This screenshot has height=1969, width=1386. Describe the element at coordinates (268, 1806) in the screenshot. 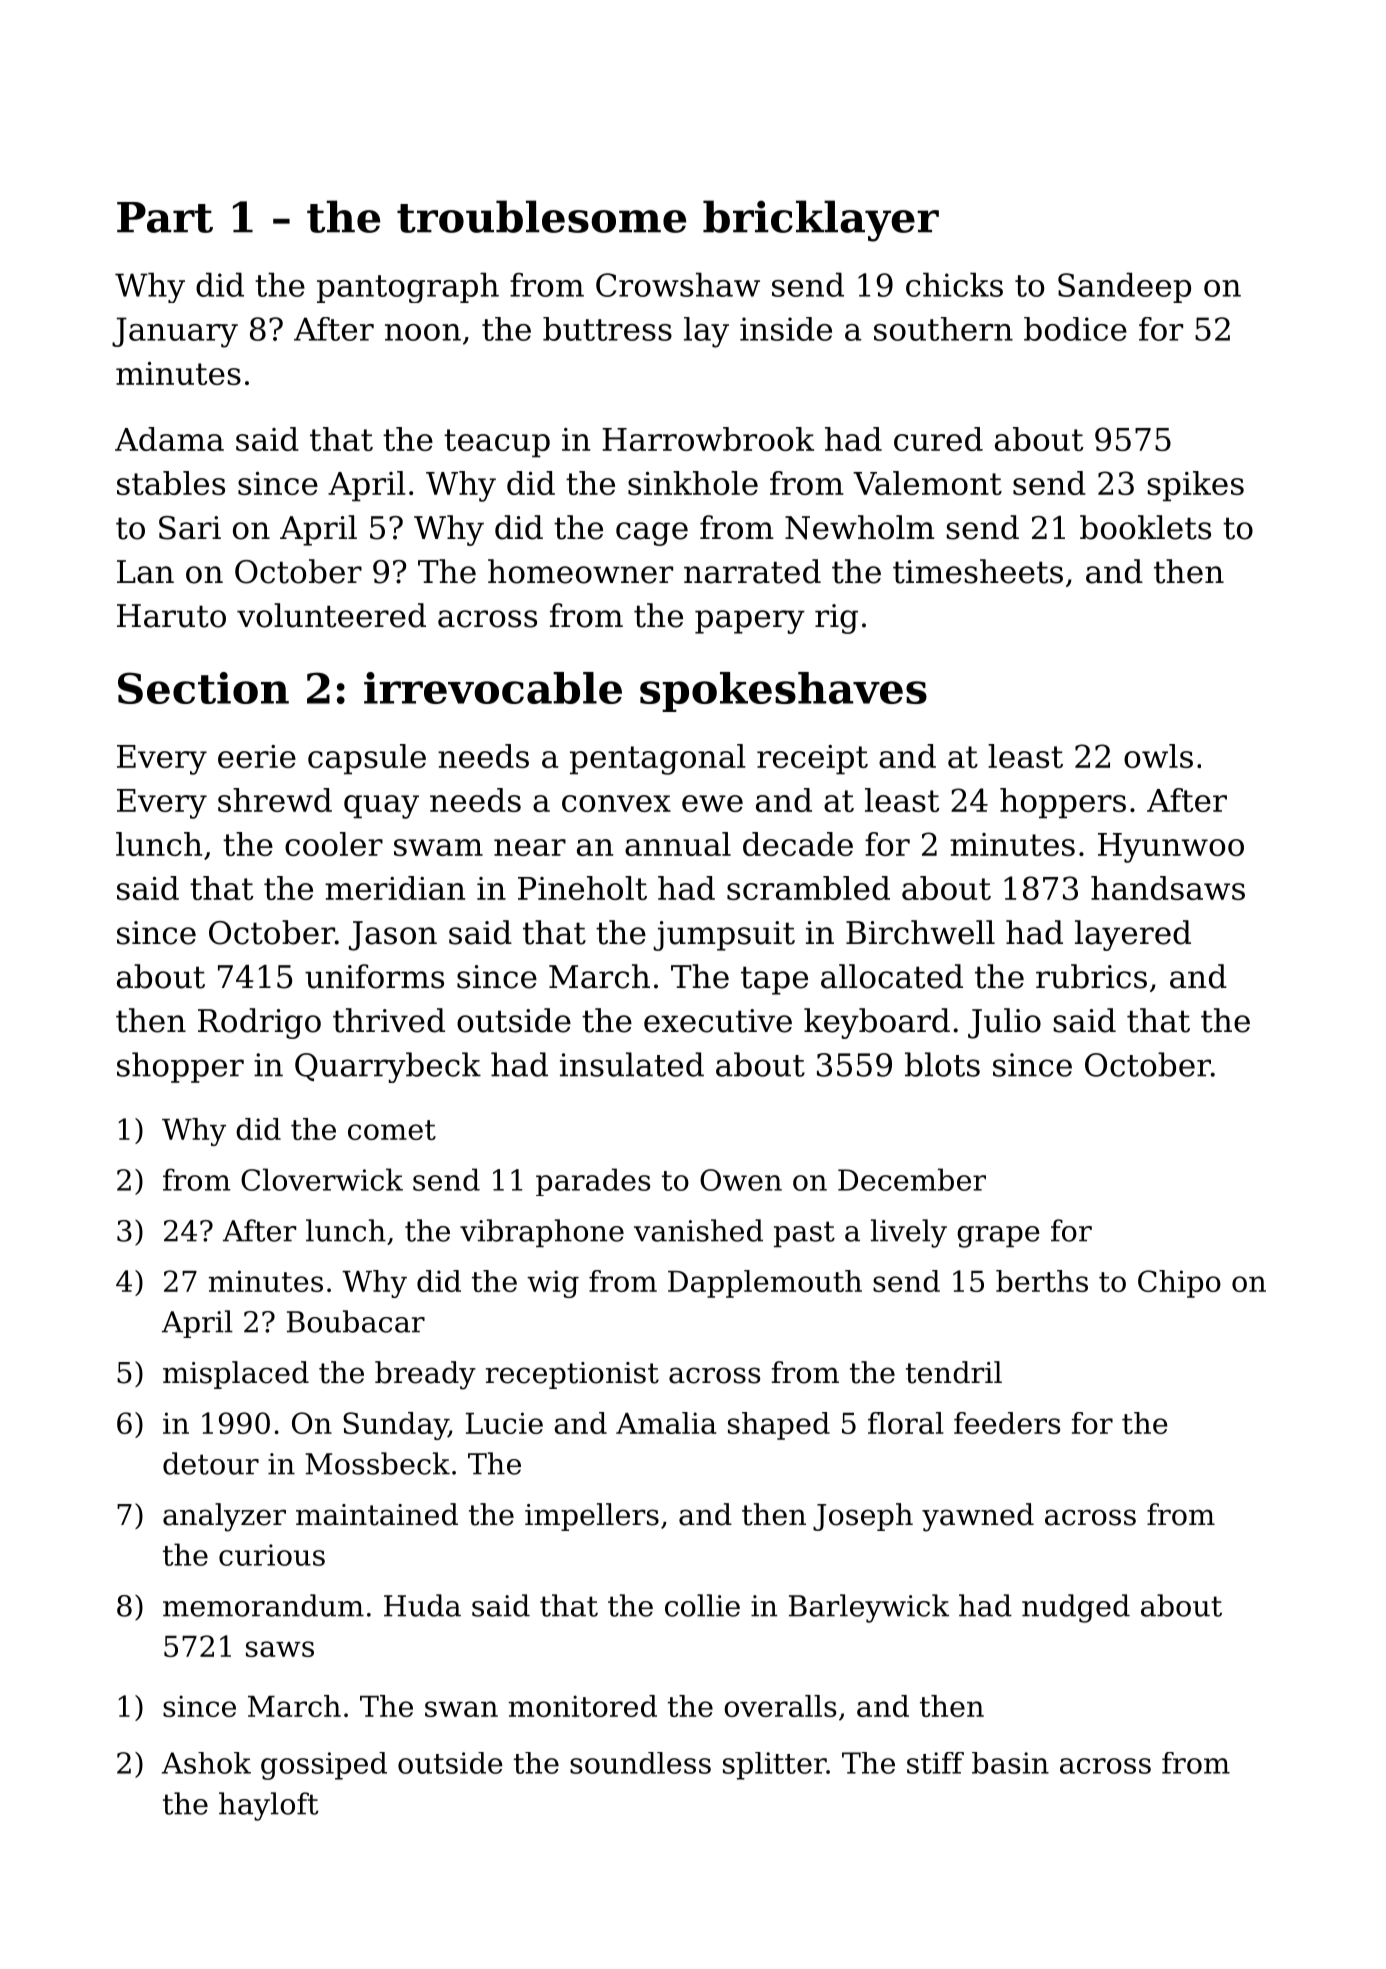

I see `hayloft` at that location.
